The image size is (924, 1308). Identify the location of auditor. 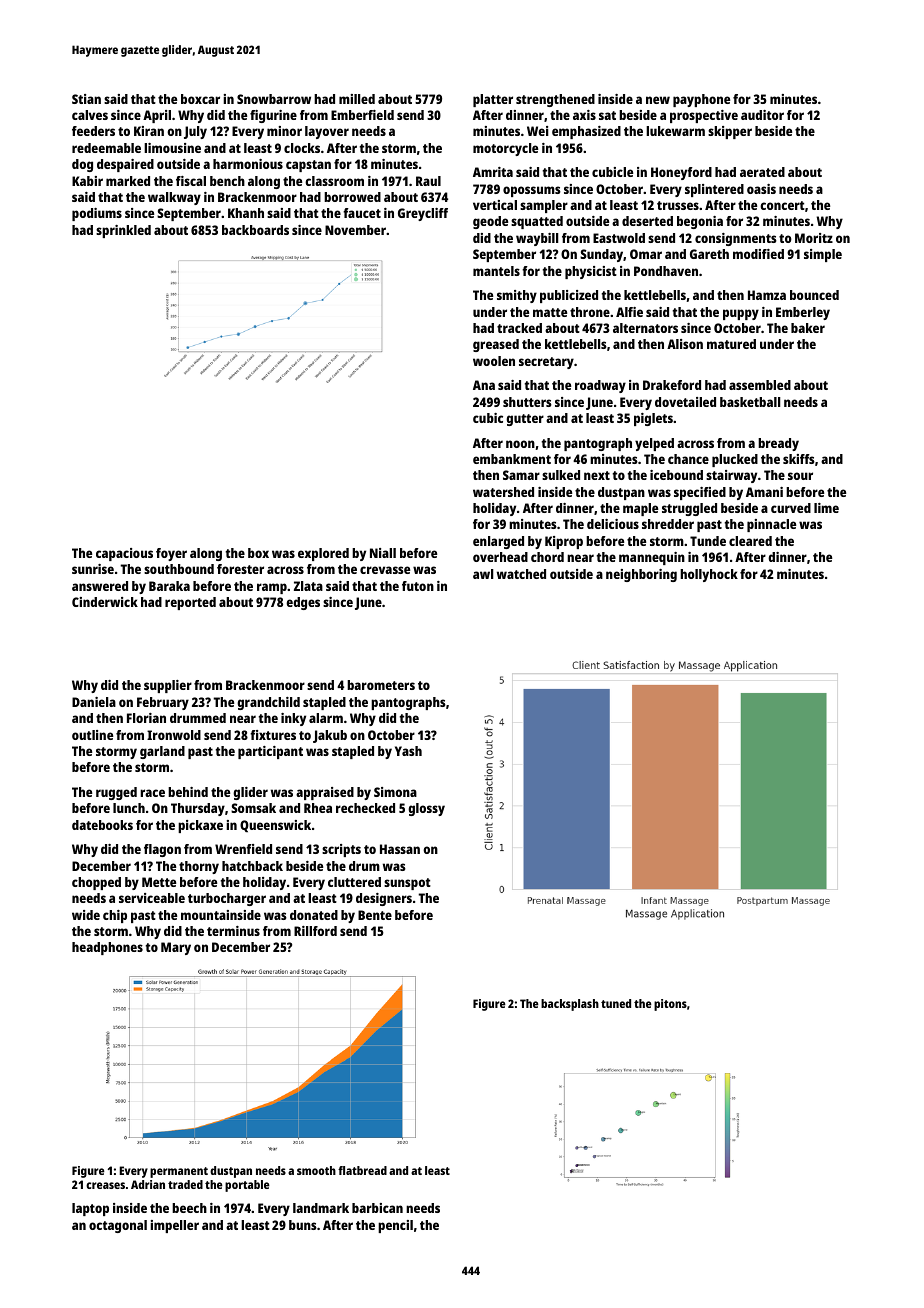
(762, 115).
